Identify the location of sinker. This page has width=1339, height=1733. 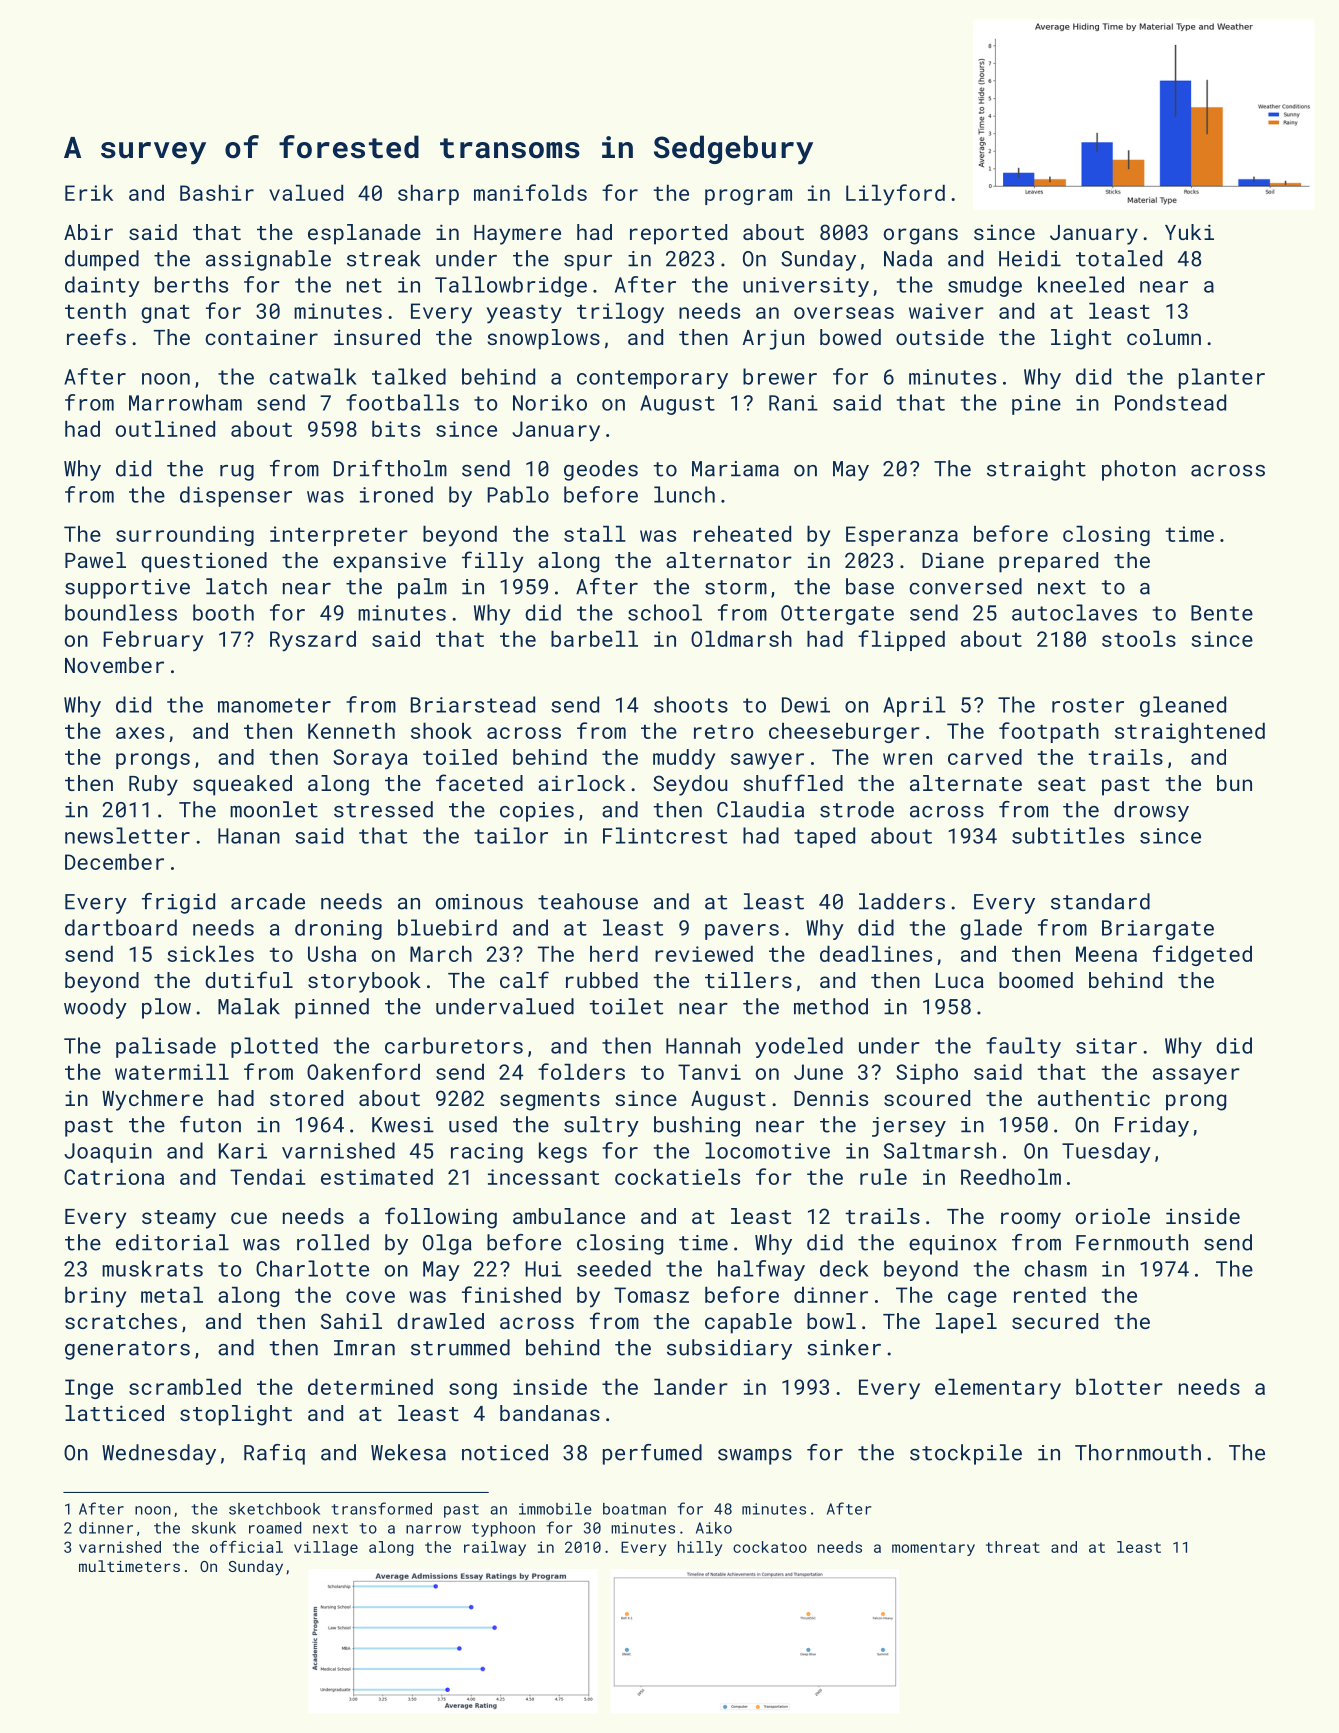
(844, 1347).
